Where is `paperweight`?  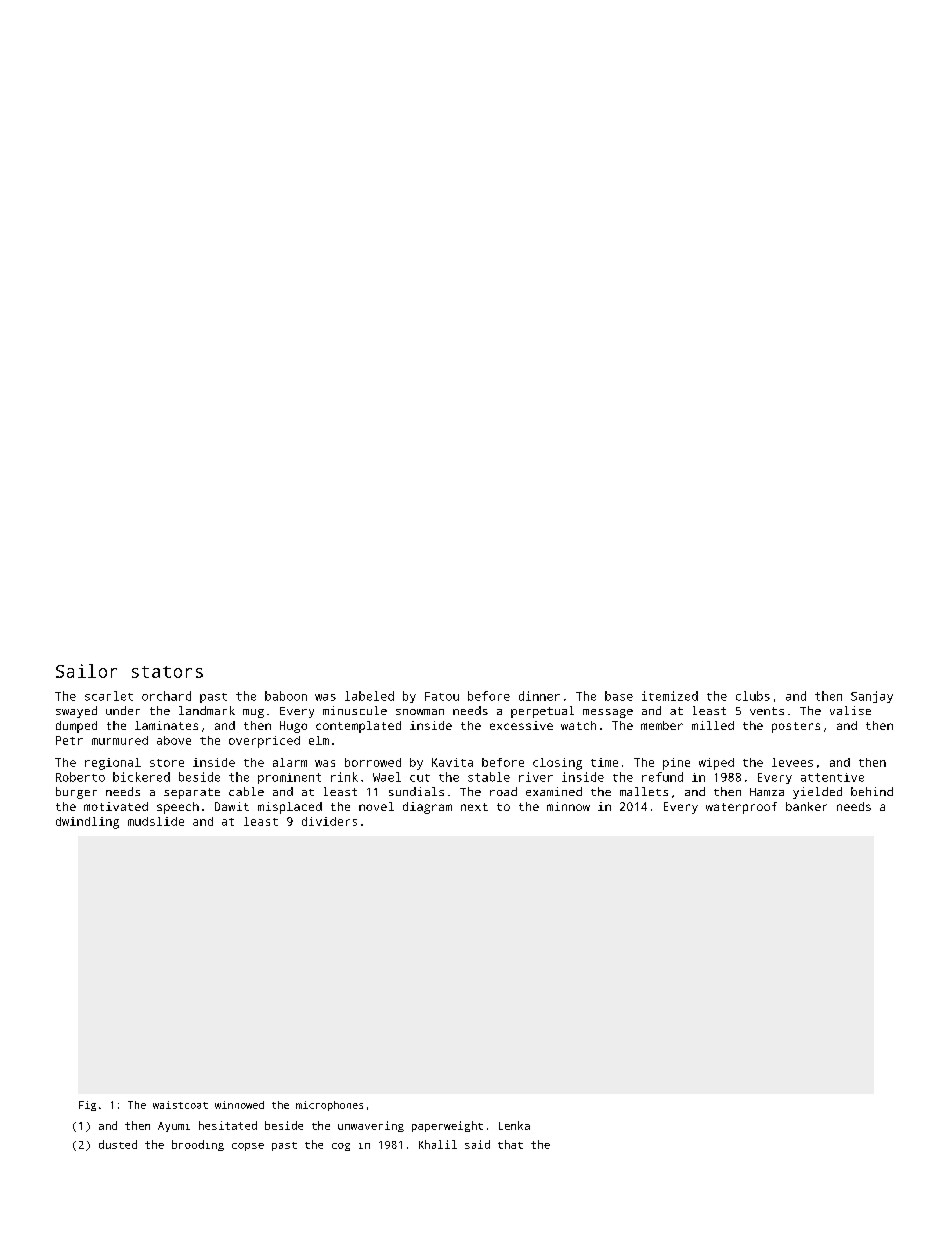 paperweight is located at coordinates (447, 1126).
